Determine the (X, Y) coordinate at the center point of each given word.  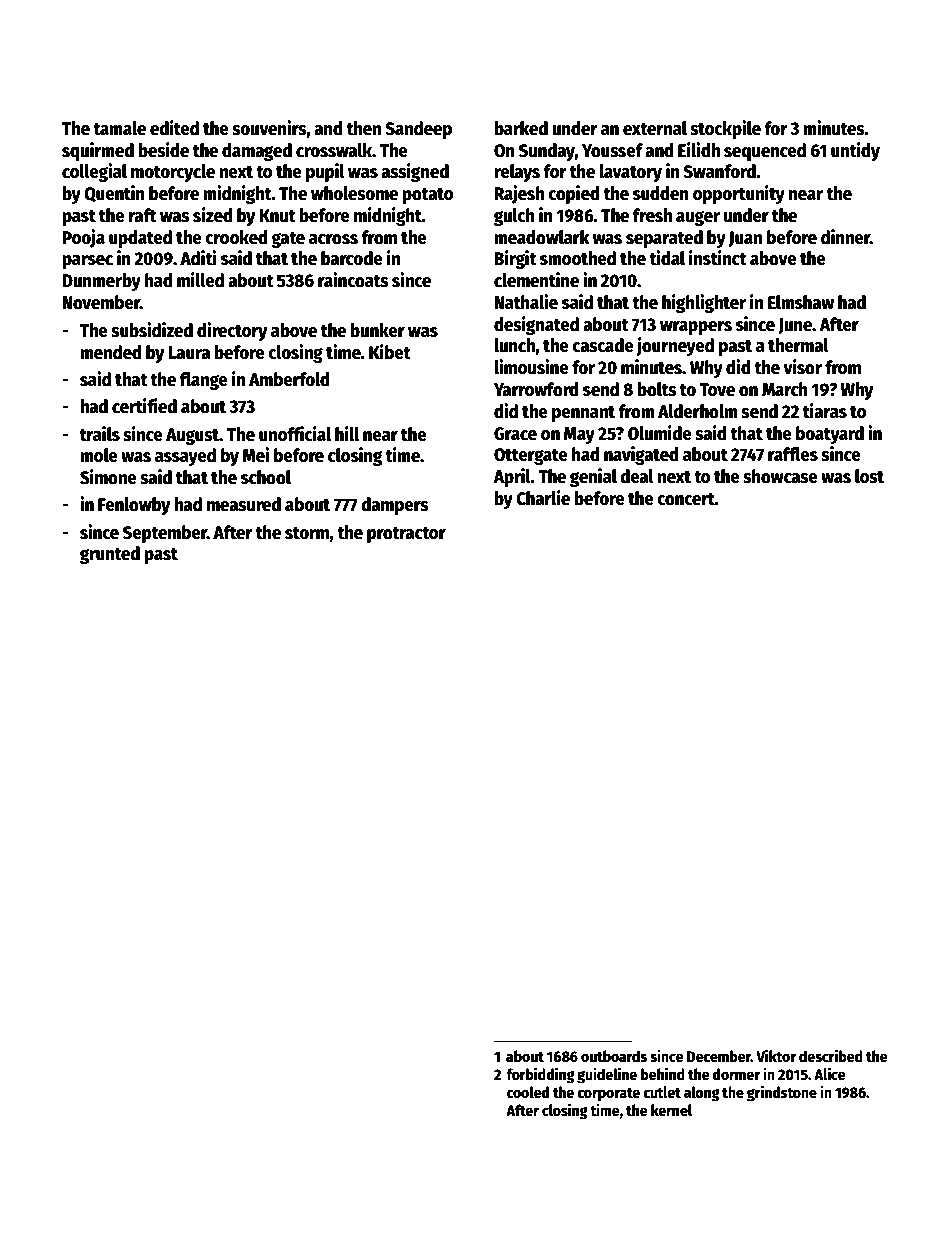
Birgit (515, 259)
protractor (406, 535)
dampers (395, 506)
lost (869, 476)
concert (686, 499)
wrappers (696, 328)
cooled (528, 1092)
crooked (236, 237)
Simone (108, 477)
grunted (110, 555)
